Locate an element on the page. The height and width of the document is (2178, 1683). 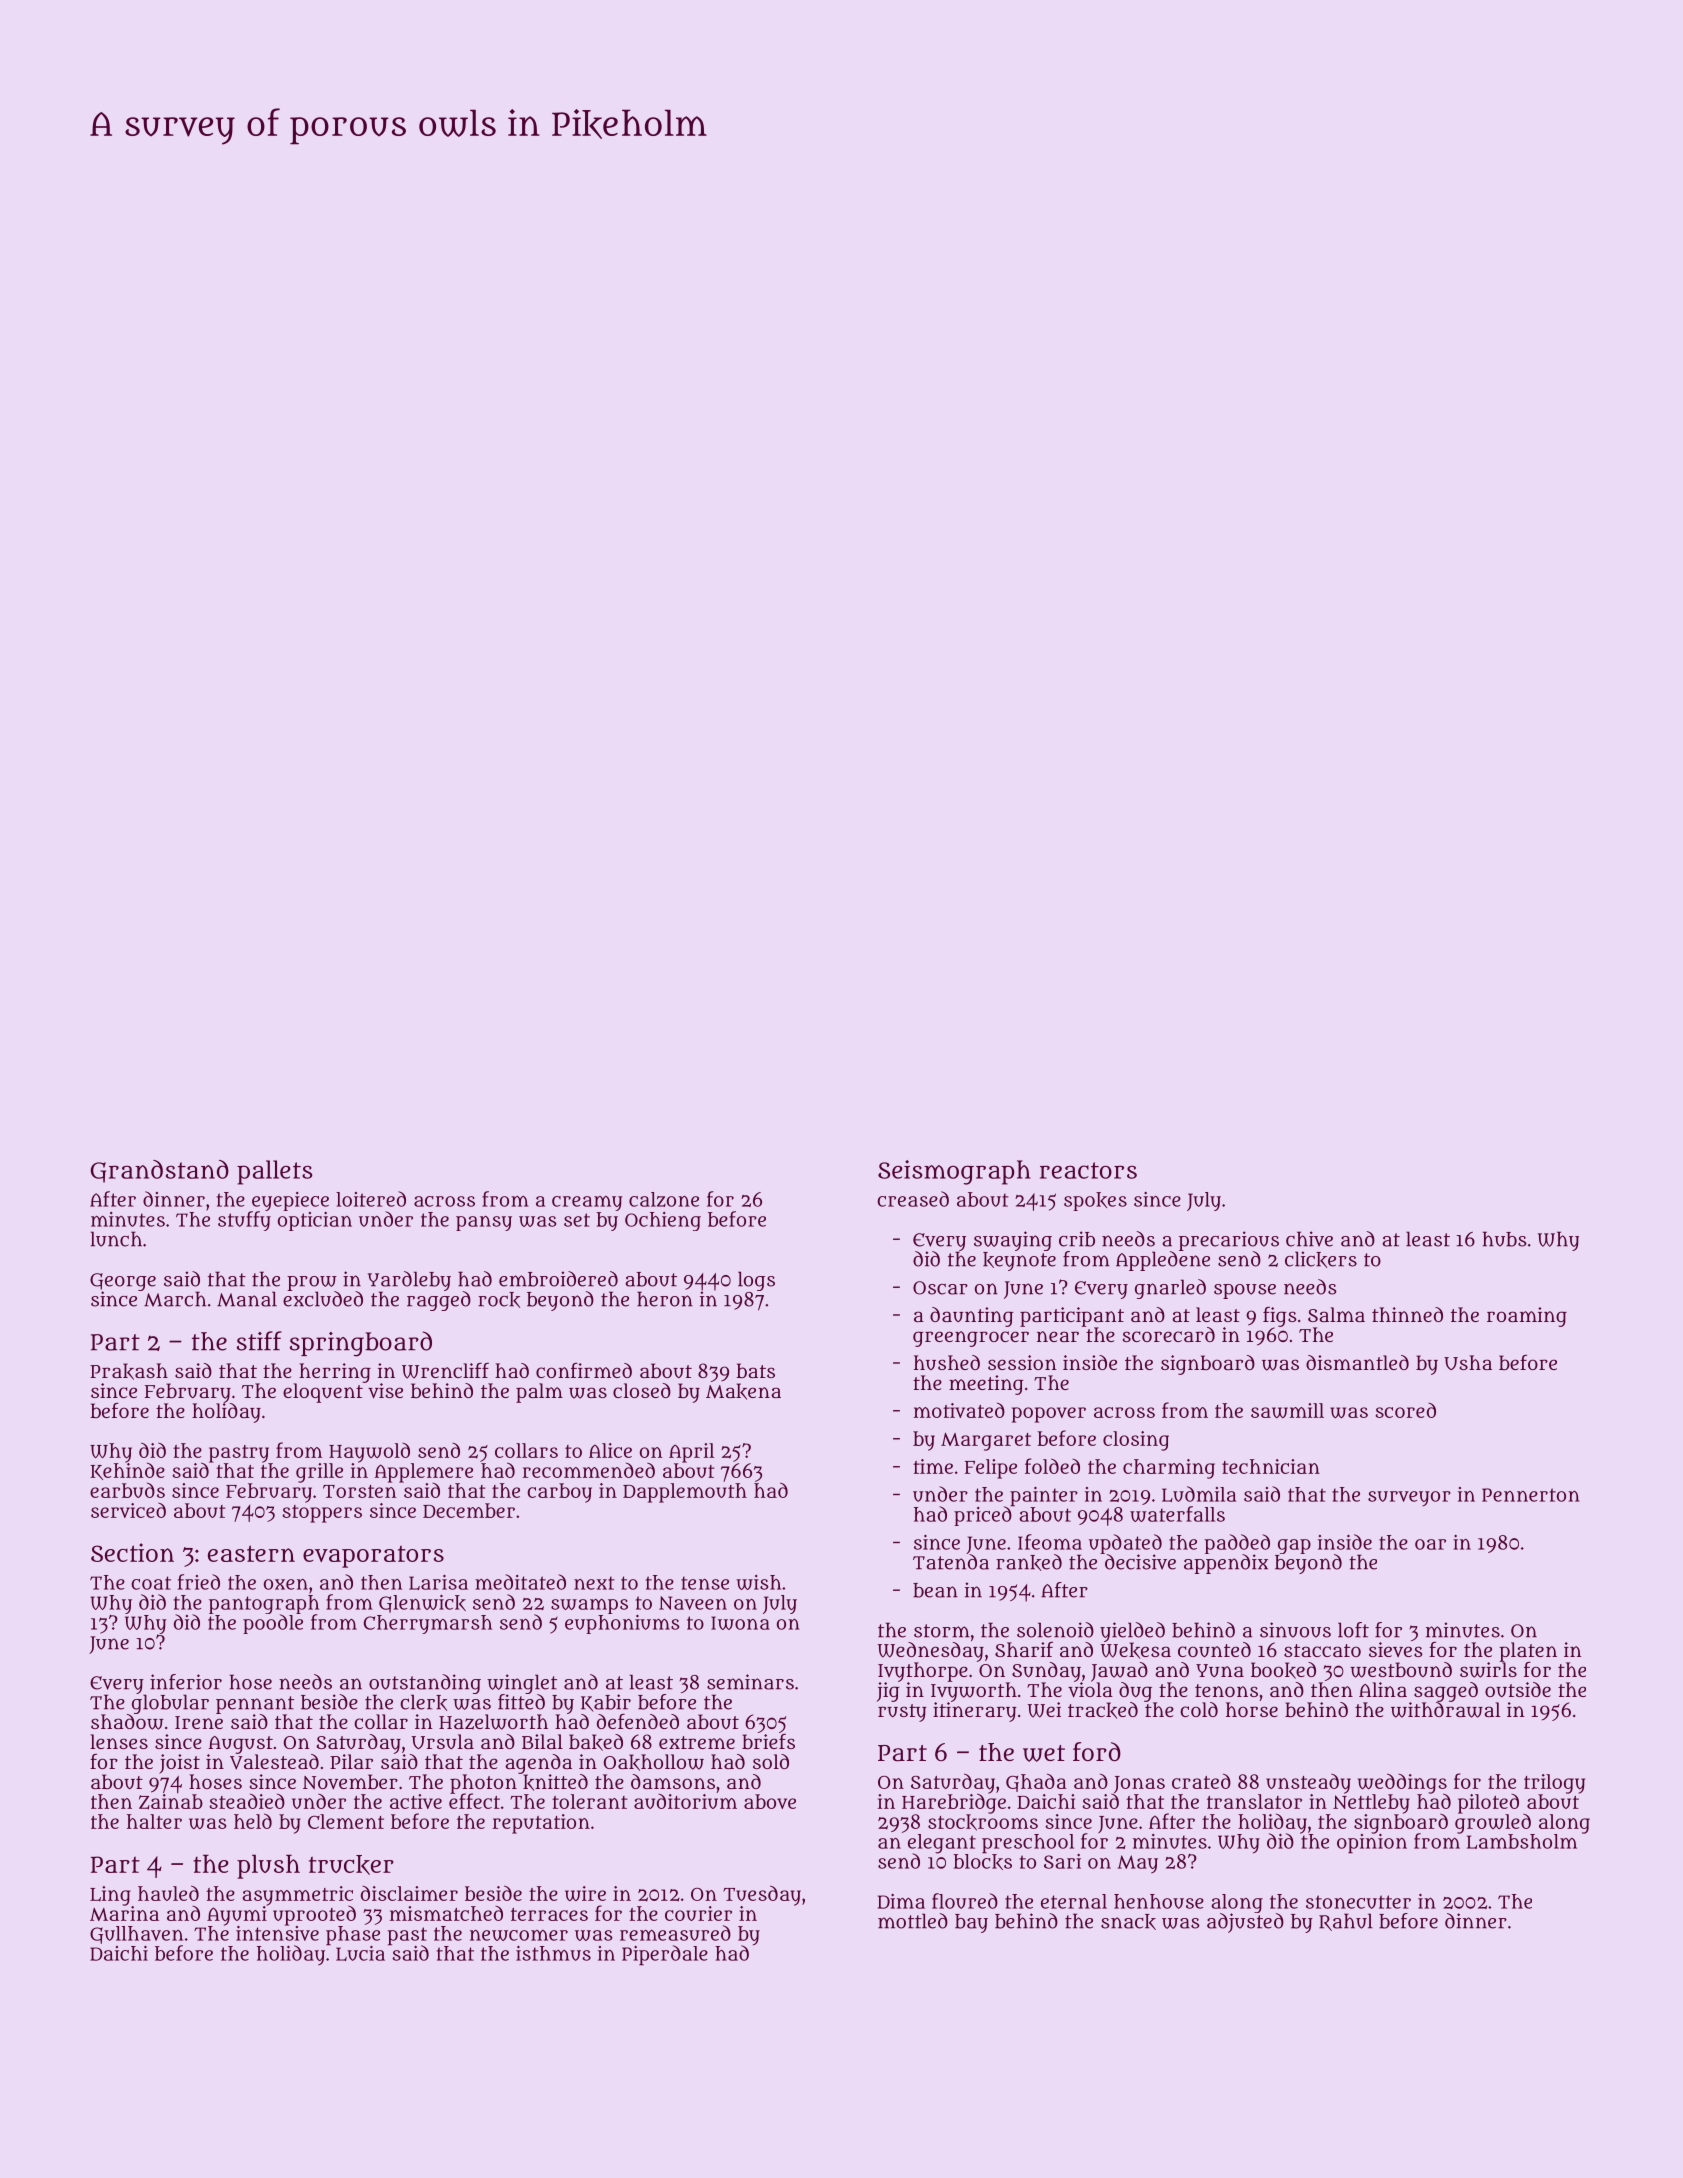
pallets is located at coordinates (274, 1172).
